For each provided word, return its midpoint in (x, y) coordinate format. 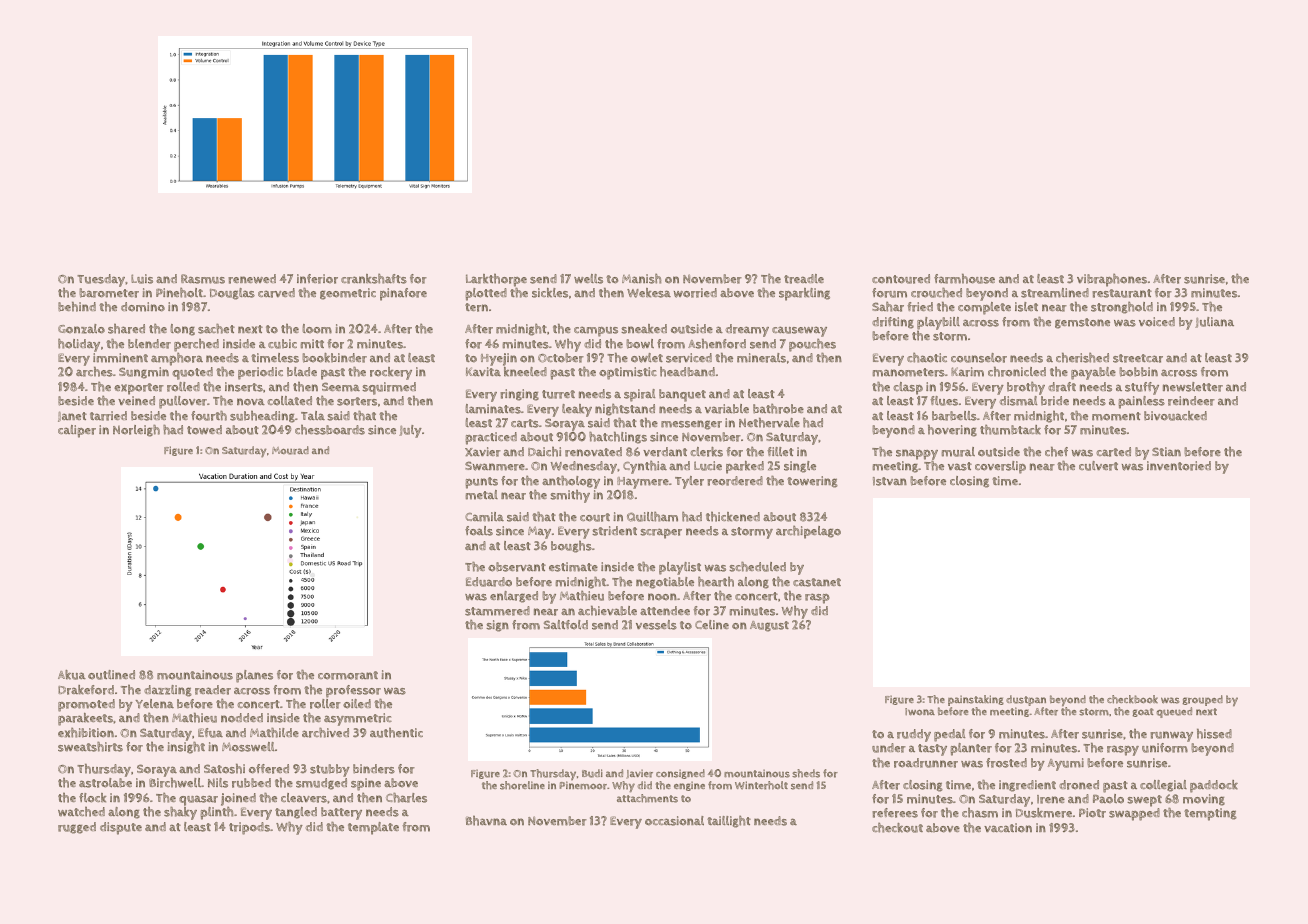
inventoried (1179, 466)
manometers (908, 372)
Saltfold (566, 625)
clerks (706, 452)
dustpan (1026, 700)
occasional (674, 821)
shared (126, 328)
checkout (897, 827)
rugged (77, 828)
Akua (72, 675)
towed (204, 430)
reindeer (1191, 401)
